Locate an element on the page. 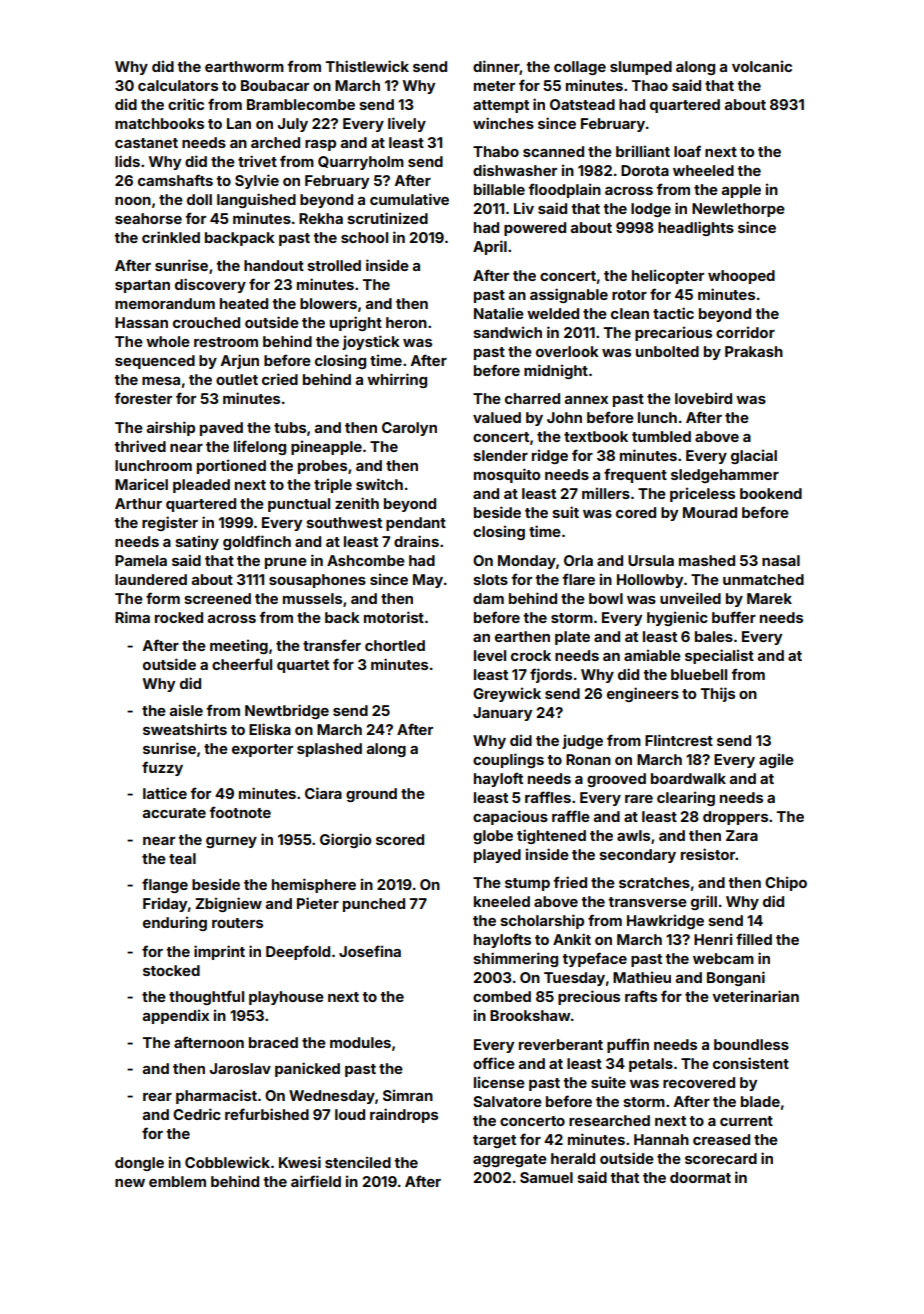  refurbished is located at coordinates (267, 1114).
